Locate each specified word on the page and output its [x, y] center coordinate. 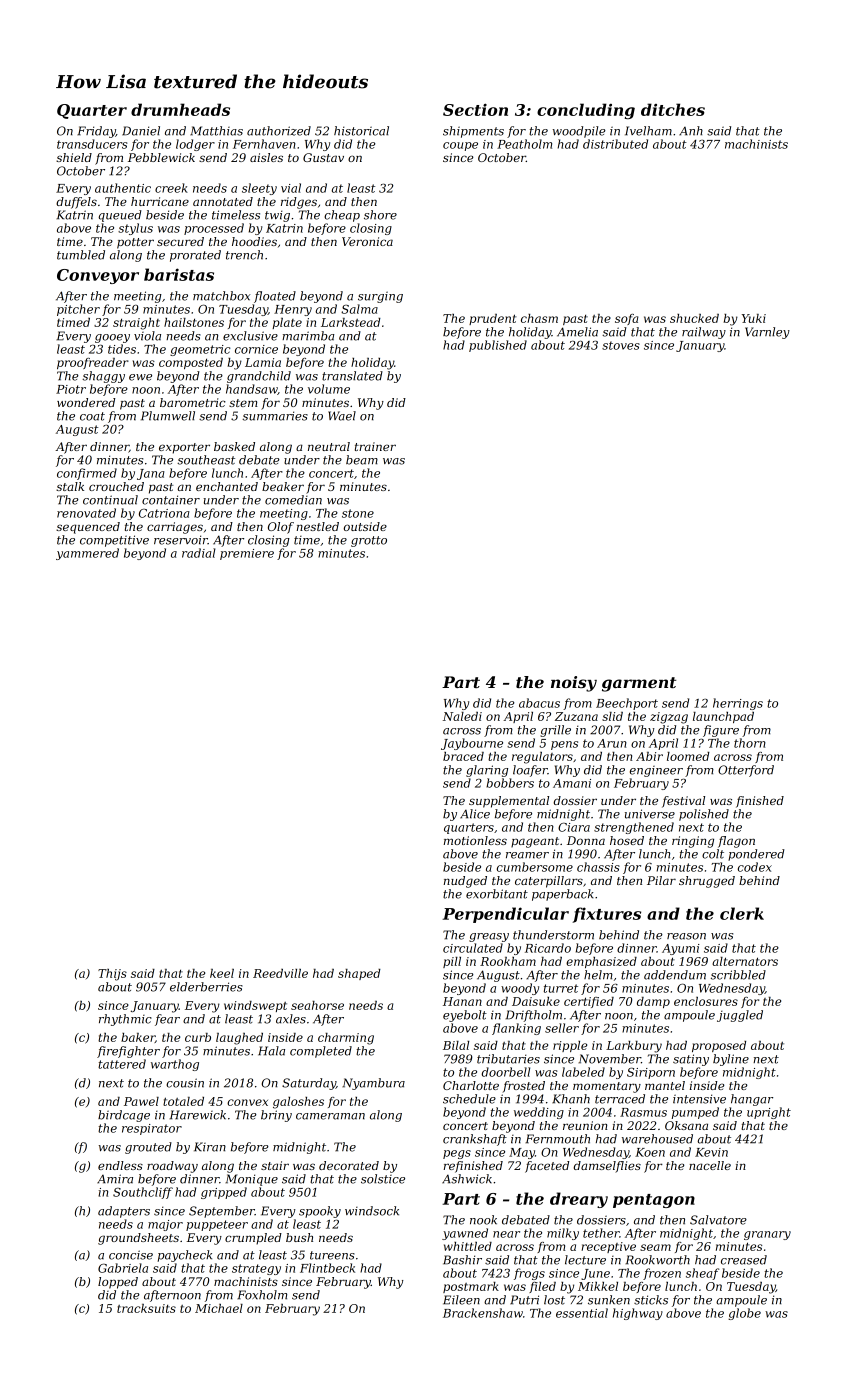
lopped [118, 1283]
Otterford [746, 771]
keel [222, 973]
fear [167, 1020]
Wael [342, 416]
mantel [665, 1085]
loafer [530, 771]
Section [475, 109]
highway [638, 1314]
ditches [673, 109]
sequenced [88, 528]
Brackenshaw [483, 1313]
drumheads [180, 109]
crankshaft [475, 1140]
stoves [621, 345]
